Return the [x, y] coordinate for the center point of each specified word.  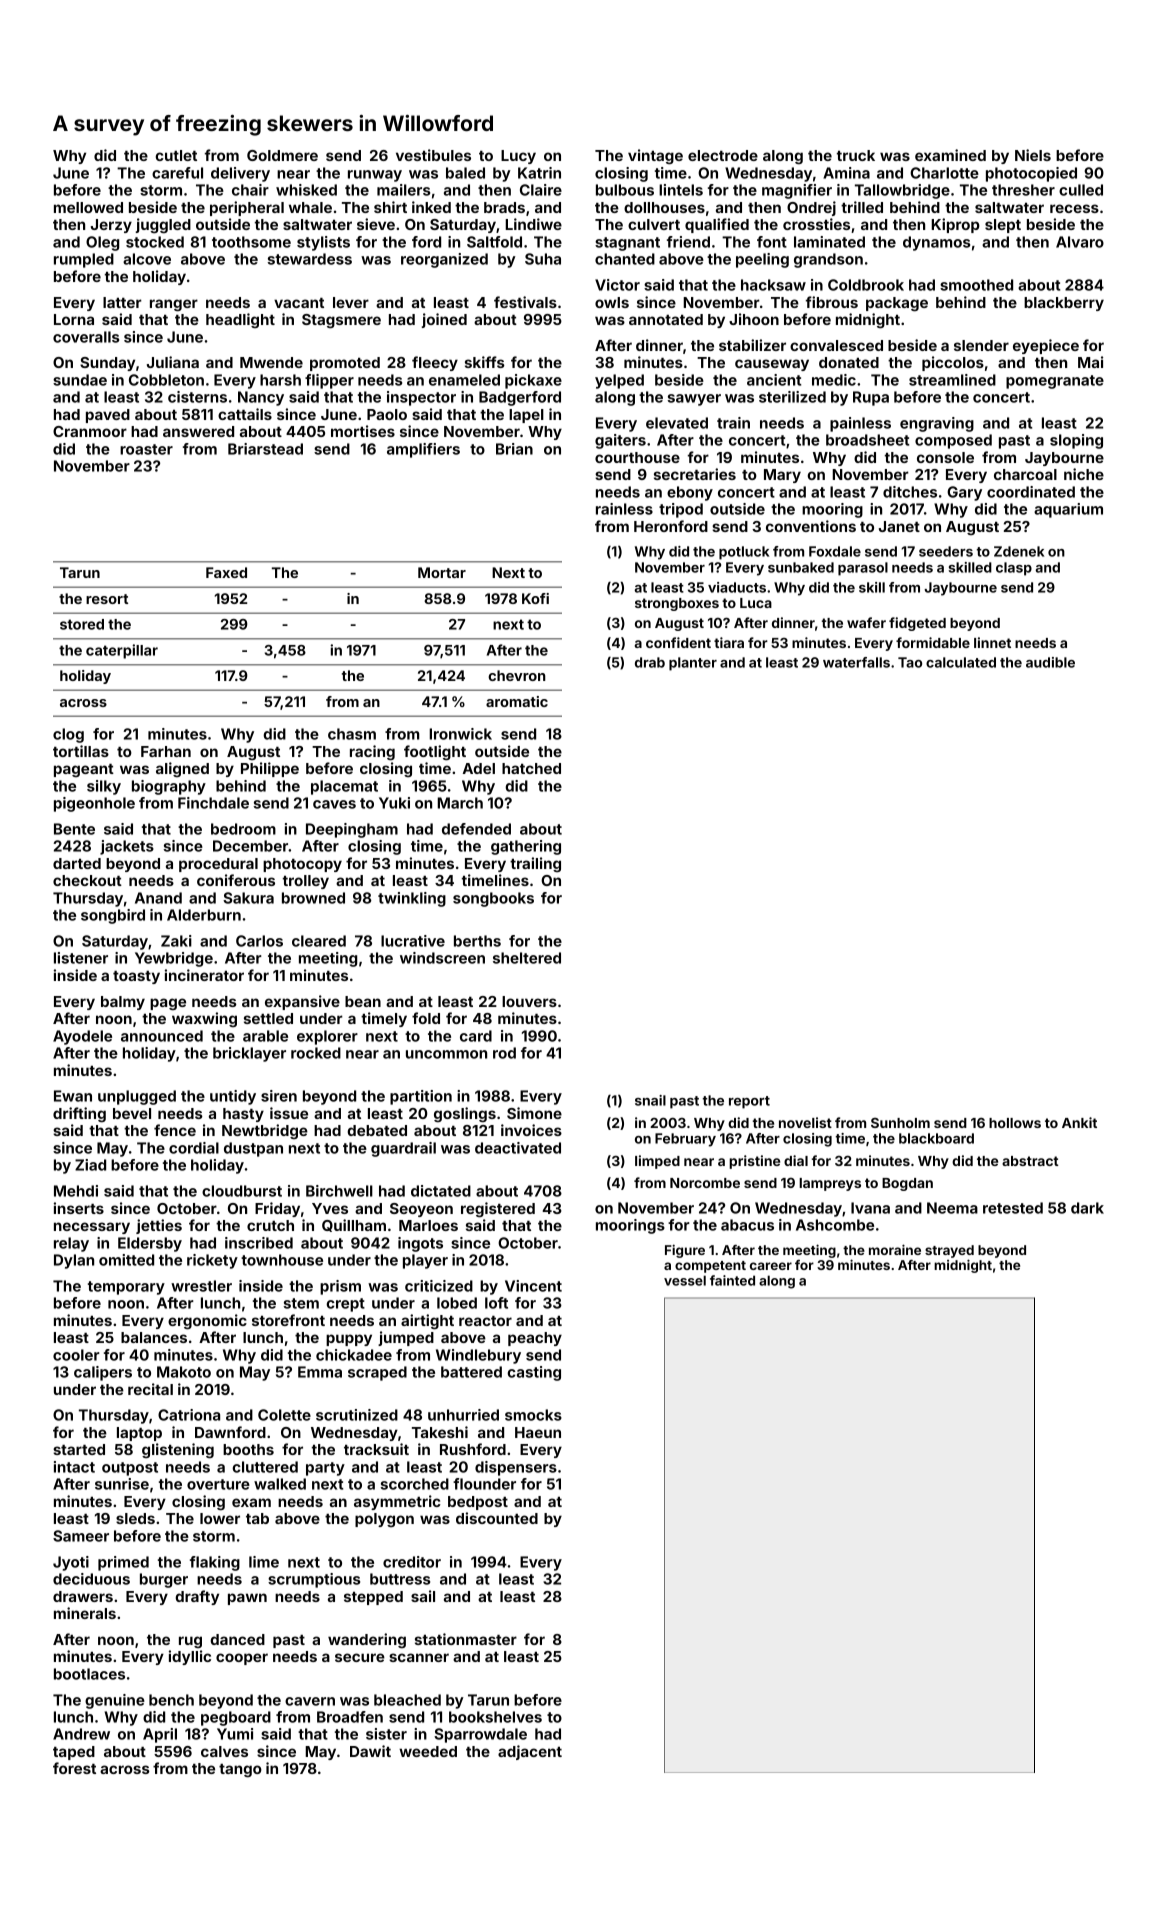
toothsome [251, 242]
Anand [158, 898]
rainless [624, 509]
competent [710, 1267]
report [749, 1102]
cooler [76, 1355]
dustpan [253, 1149]
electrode [723, 155]
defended [476, 829]
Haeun [538, 1432]
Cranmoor [90, 431]
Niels [1033, 155]
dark [1087, 1208]
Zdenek [1019, 551]
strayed [949, 1251]
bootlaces [89, 1674]
